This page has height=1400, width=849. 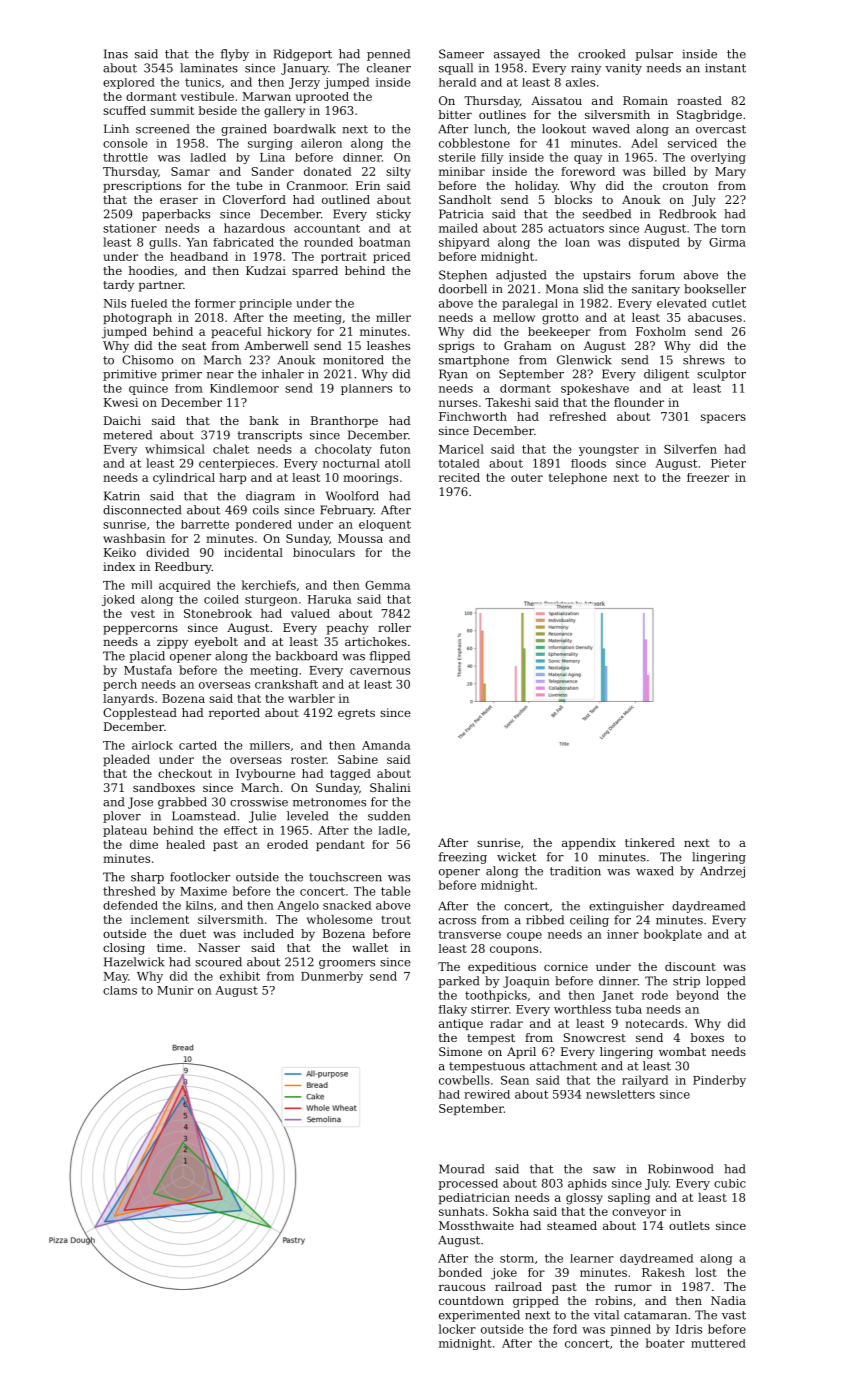 What do you see at coordinates (479, 1316) in the page?
I see `experimented` at bounding box center [479, 1316].
